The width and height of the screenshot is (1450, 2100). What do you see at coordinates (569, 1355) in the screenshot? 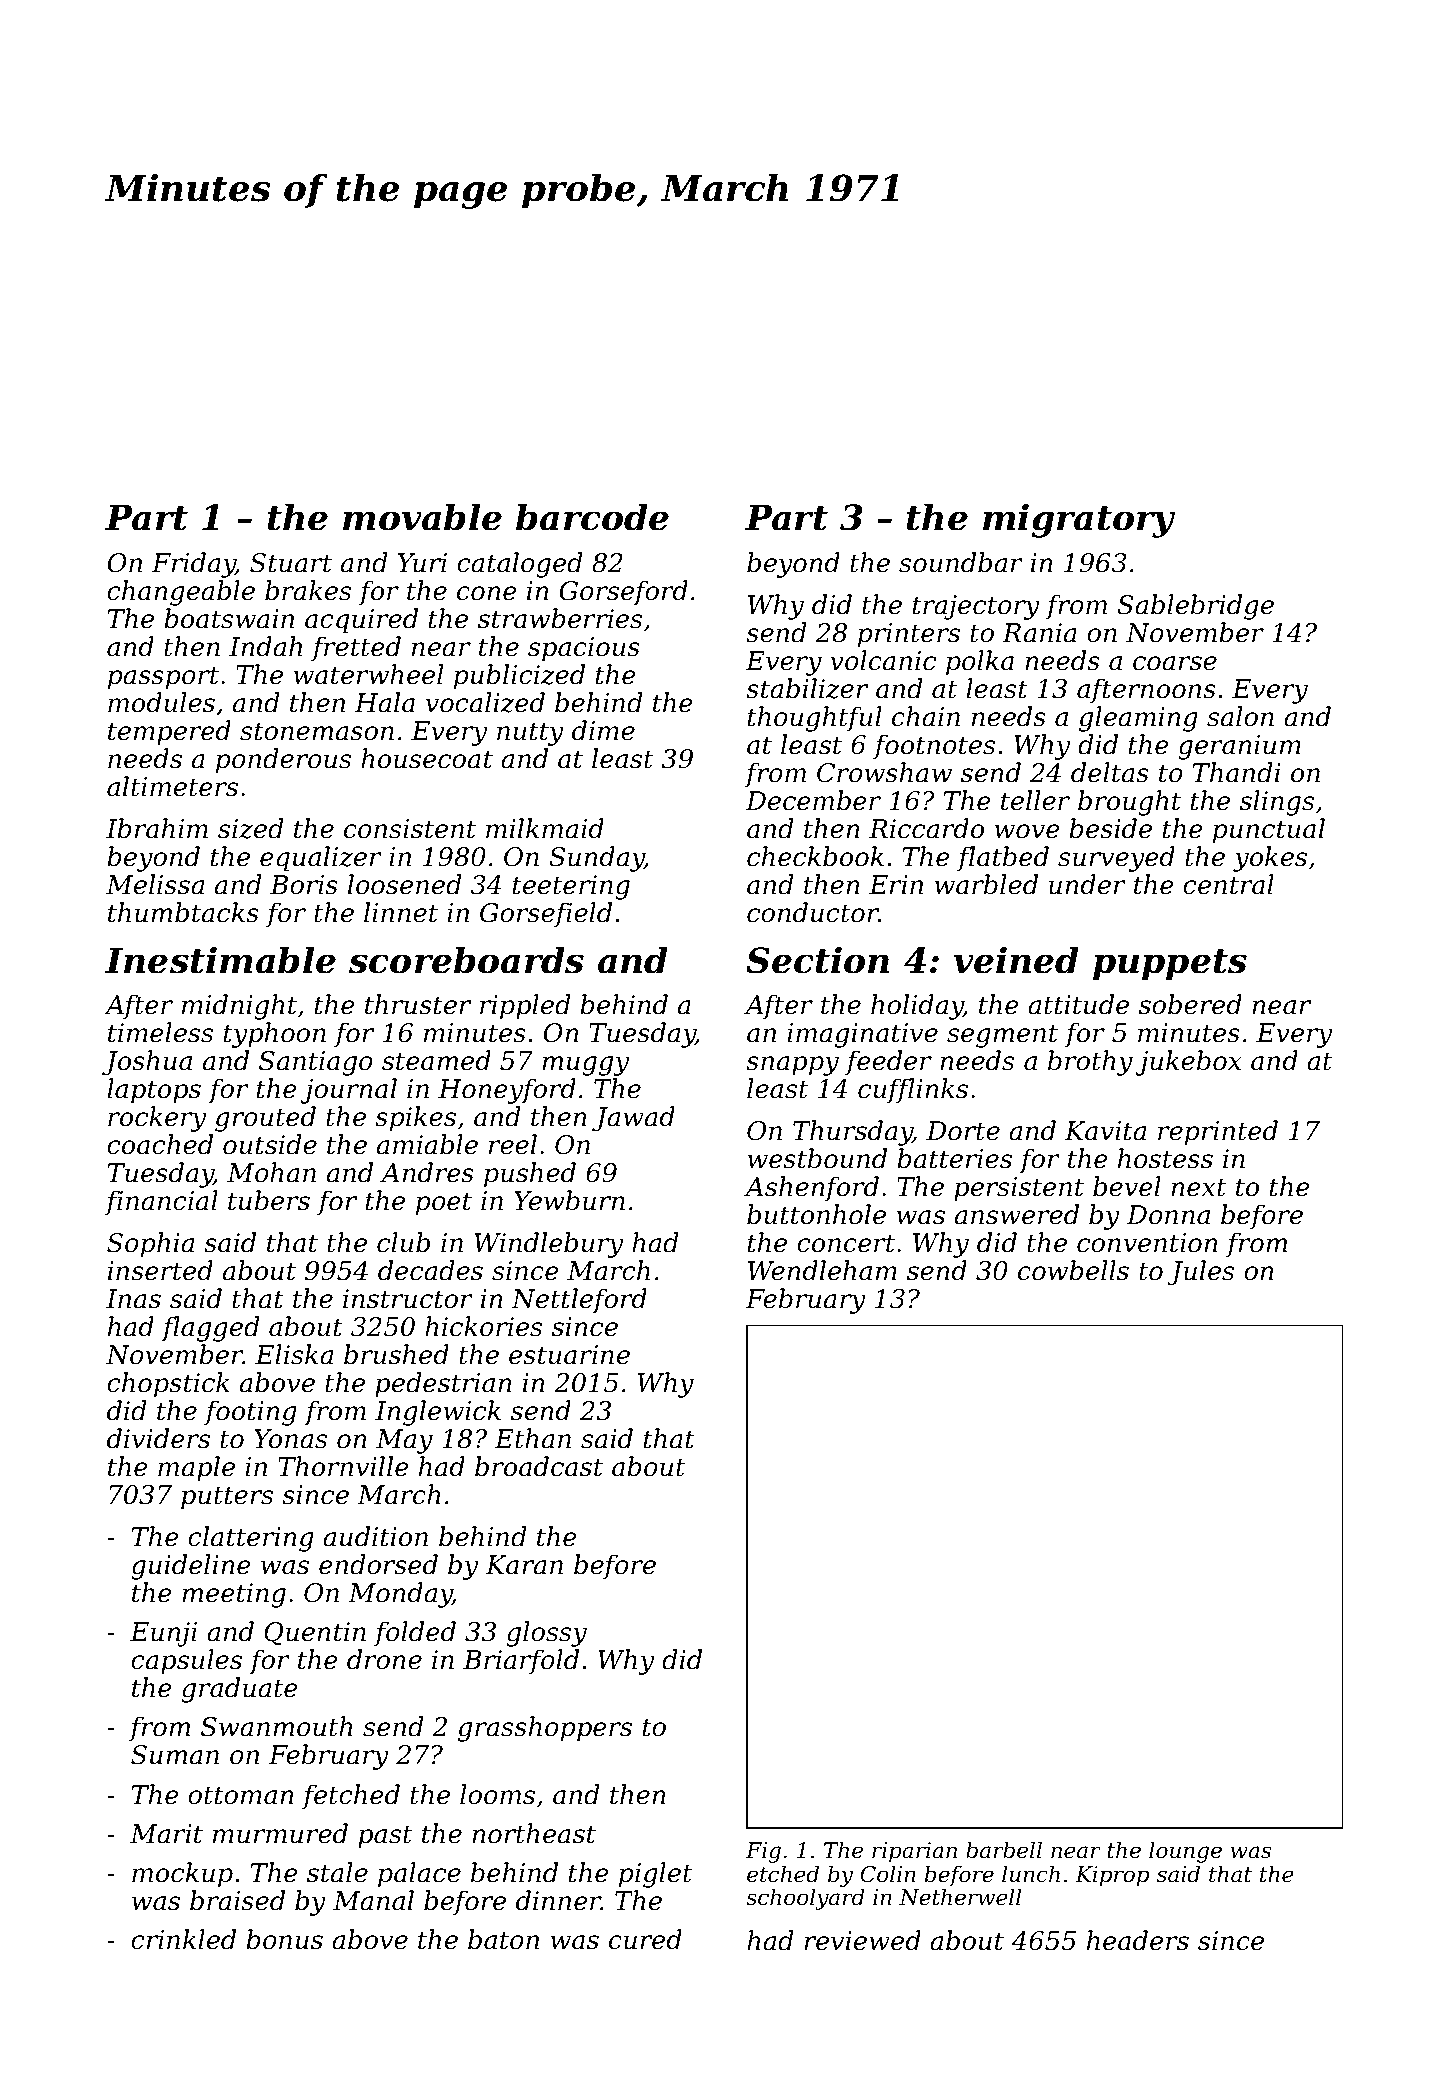
I see `estuarine` at bounding box center [569, 1355].
